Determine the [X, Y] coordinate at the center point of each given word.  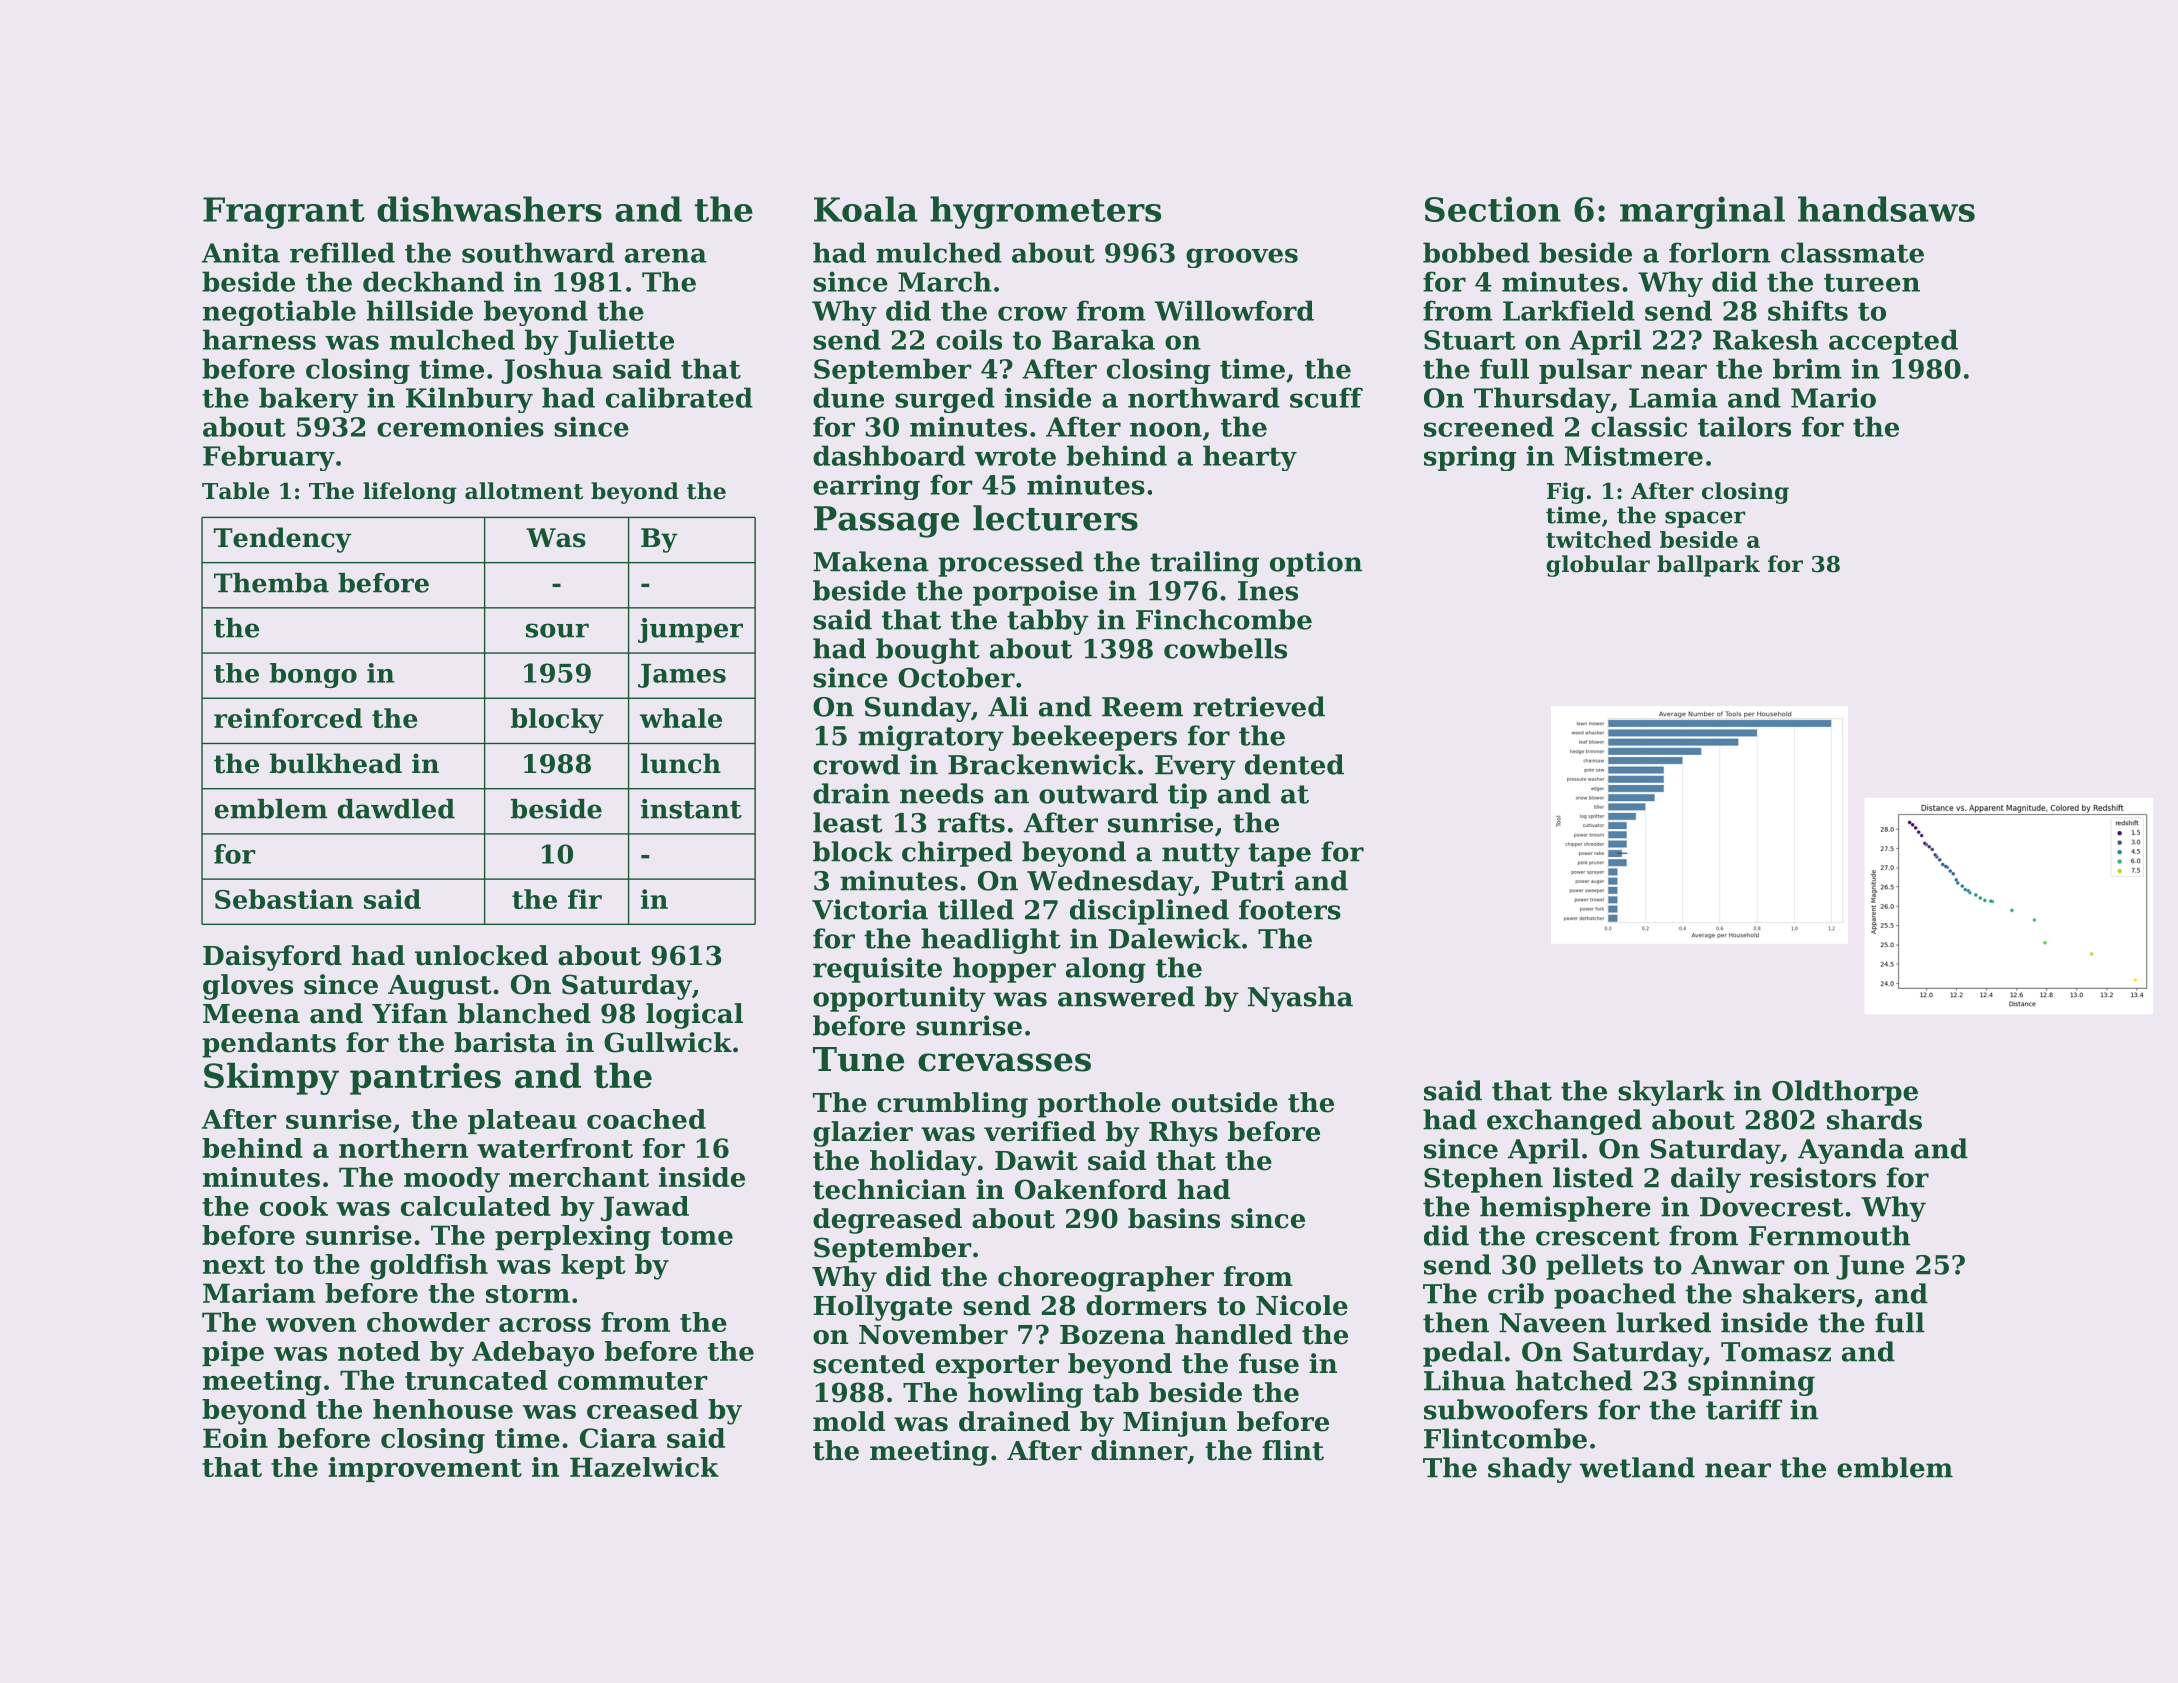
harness [259, 339]
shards [1874, 1119]
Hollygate [882, 1308]
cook [294, 1206]
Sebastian [284, 899]
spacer [1705, 519]
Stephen [1483, 1180]
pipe [233, 1353]
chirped [957, 854]
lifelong [410, 493]
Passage [886, 522]
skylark [1671, 1093]
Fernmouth [1829, 1235]
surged [945, 400]
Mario [1833, 397]
